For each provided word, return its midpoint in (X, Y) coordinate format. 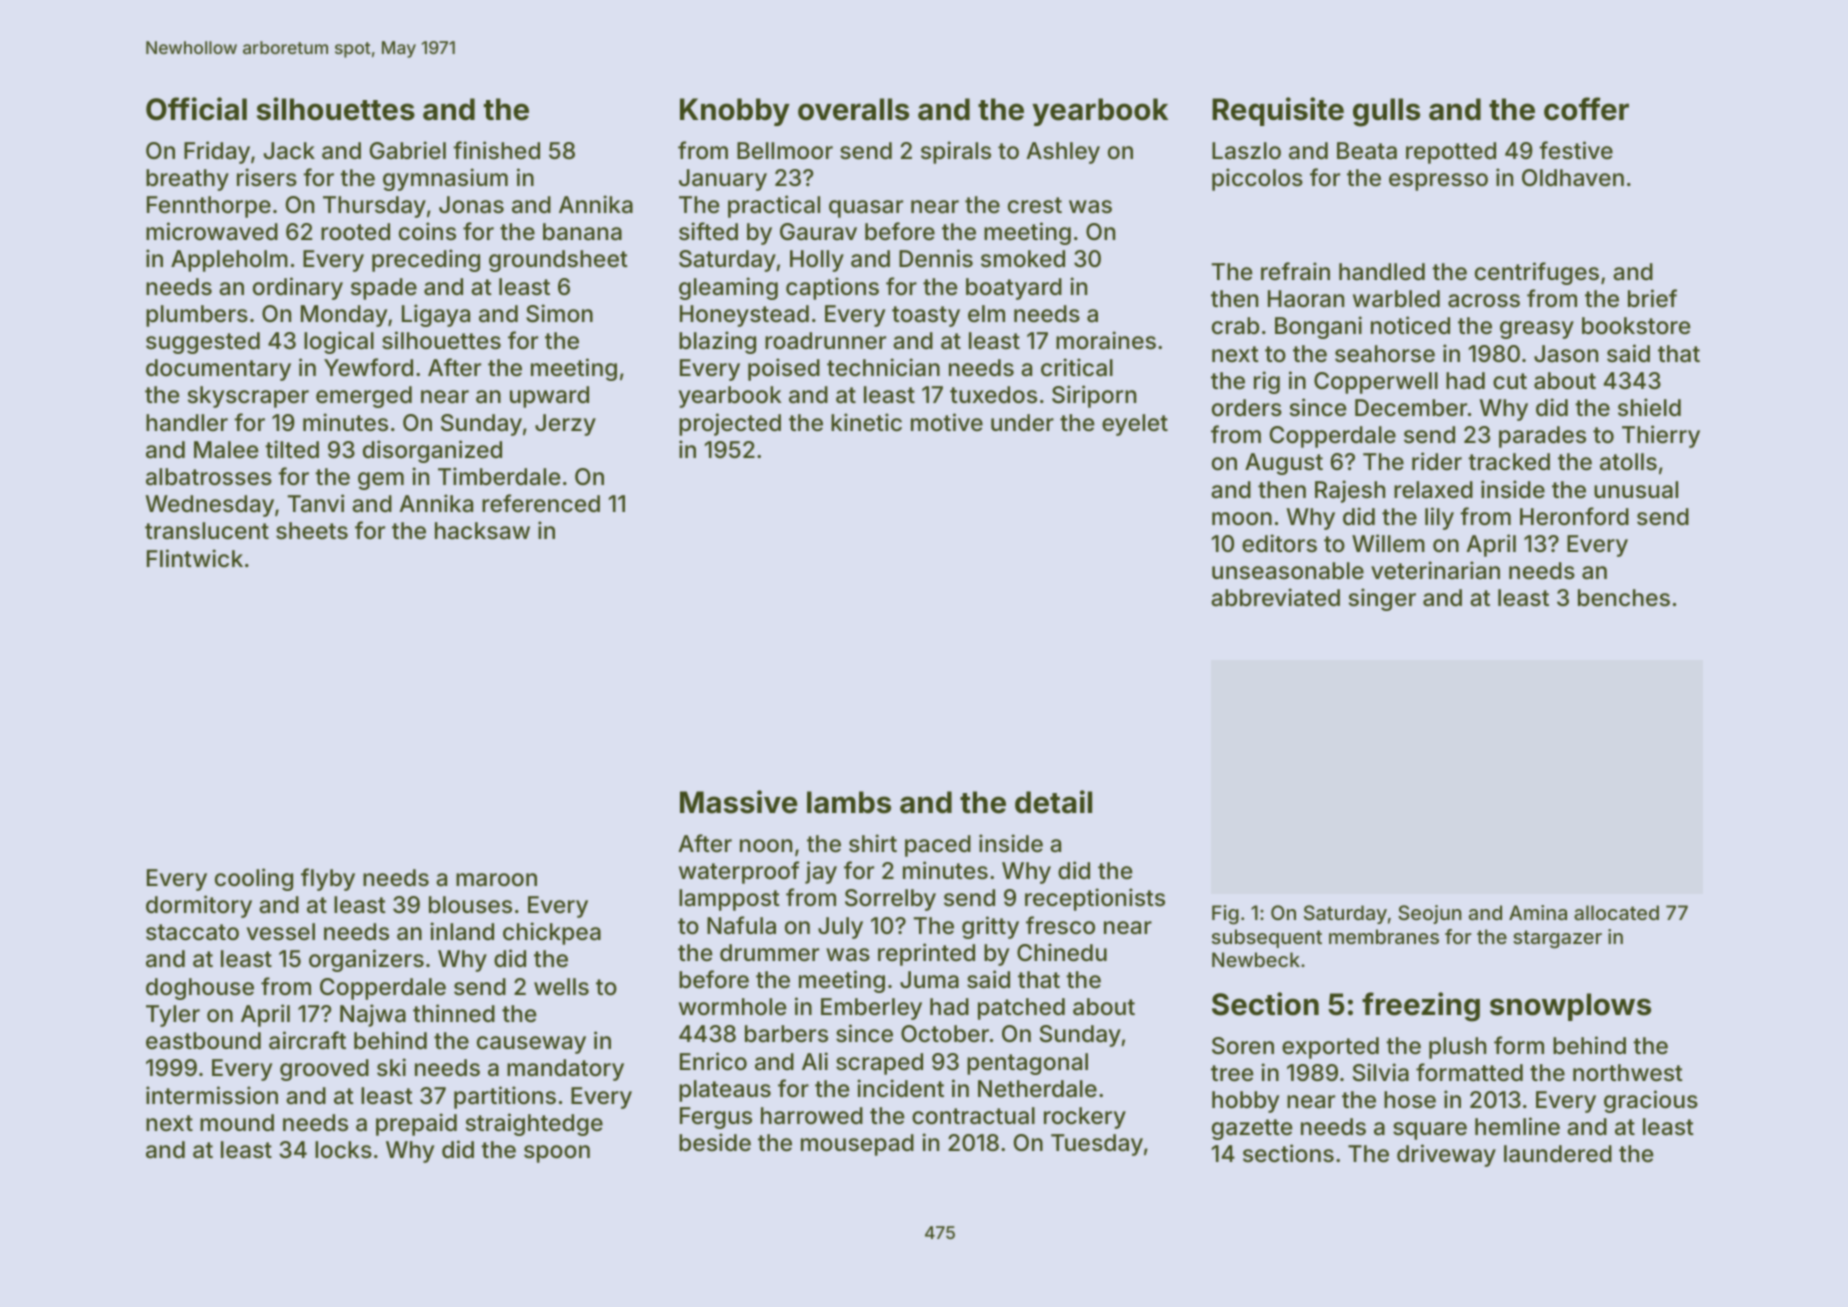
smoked (1023, 259)
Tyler (173, 1016)
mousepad (857, 1145)
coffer (1586, 109)
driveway (1446, 1155)
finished (496, 150)
